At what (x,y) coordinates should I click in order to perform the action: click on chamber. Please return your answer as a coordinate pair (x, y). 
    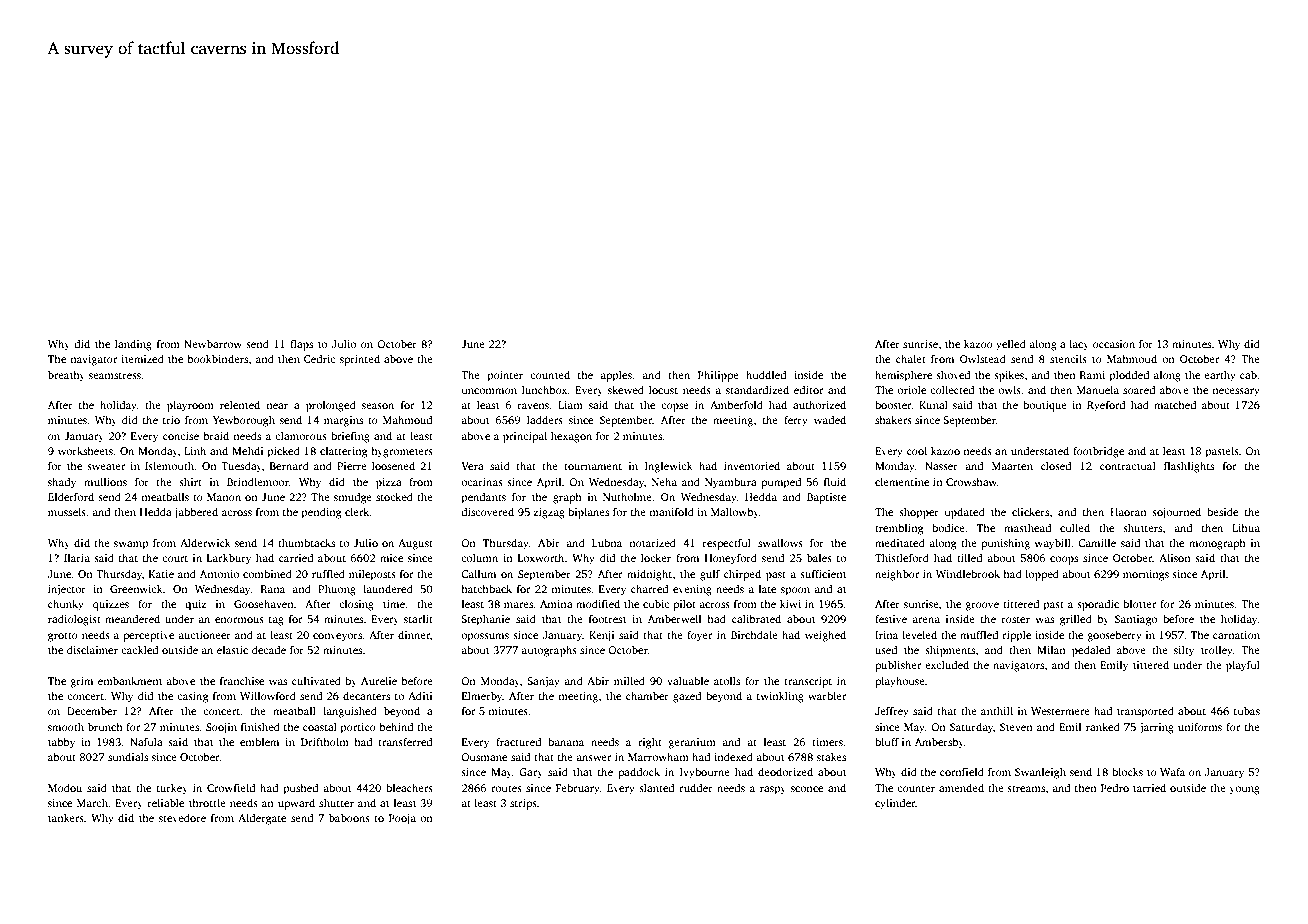
    Looking at the image, I should click on (647, 695).
